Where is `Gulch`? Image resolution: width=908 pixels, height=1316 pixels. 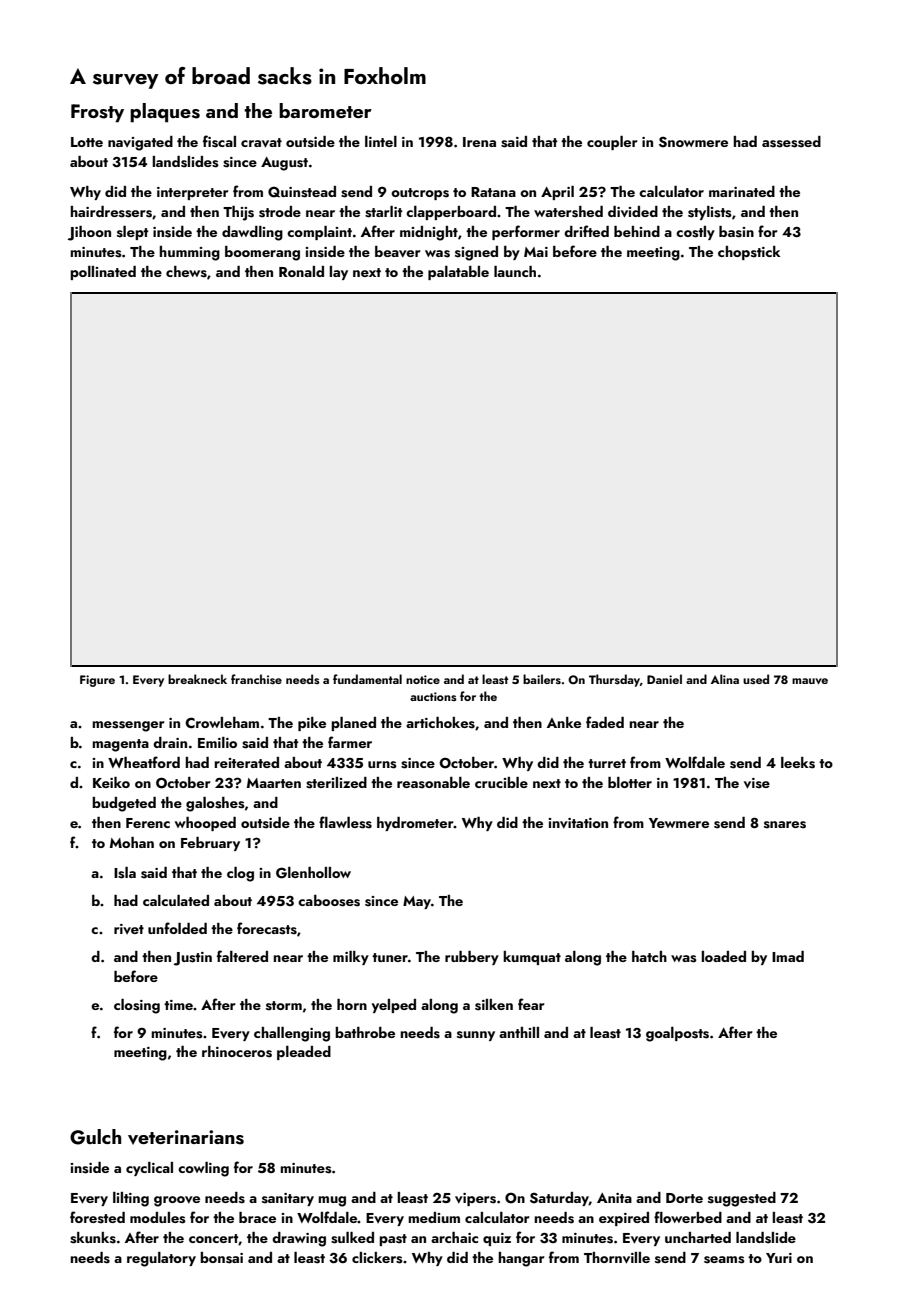
Gulch is located at coordinates (95, 1137).
